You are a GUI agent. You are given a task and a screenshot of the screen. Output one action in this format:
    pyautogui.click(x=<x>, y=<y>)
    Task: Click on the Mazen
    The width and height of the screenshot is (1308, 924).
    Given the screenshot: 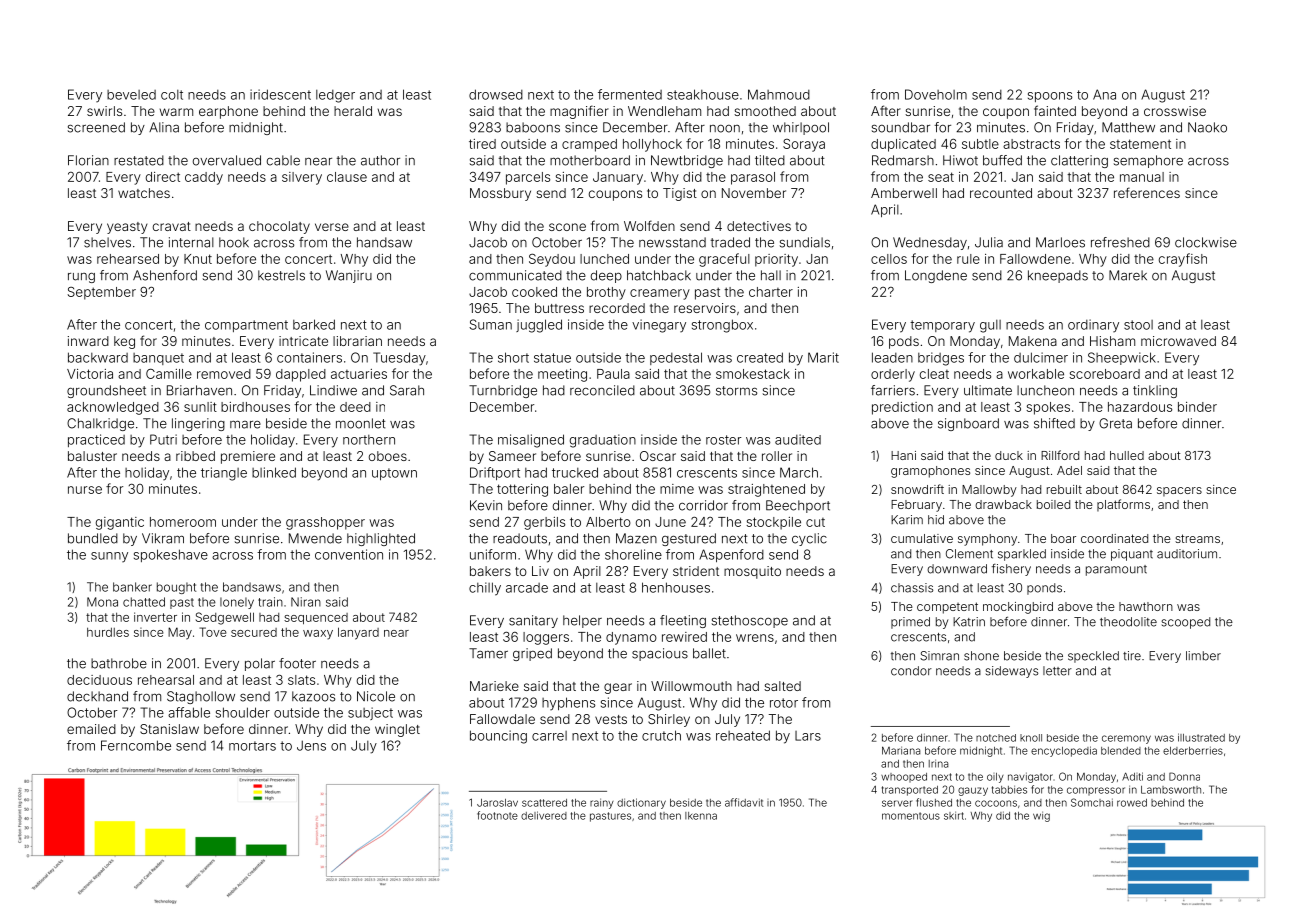 What is the action you would take?
    pyautogui.click(x=636, y=538)
